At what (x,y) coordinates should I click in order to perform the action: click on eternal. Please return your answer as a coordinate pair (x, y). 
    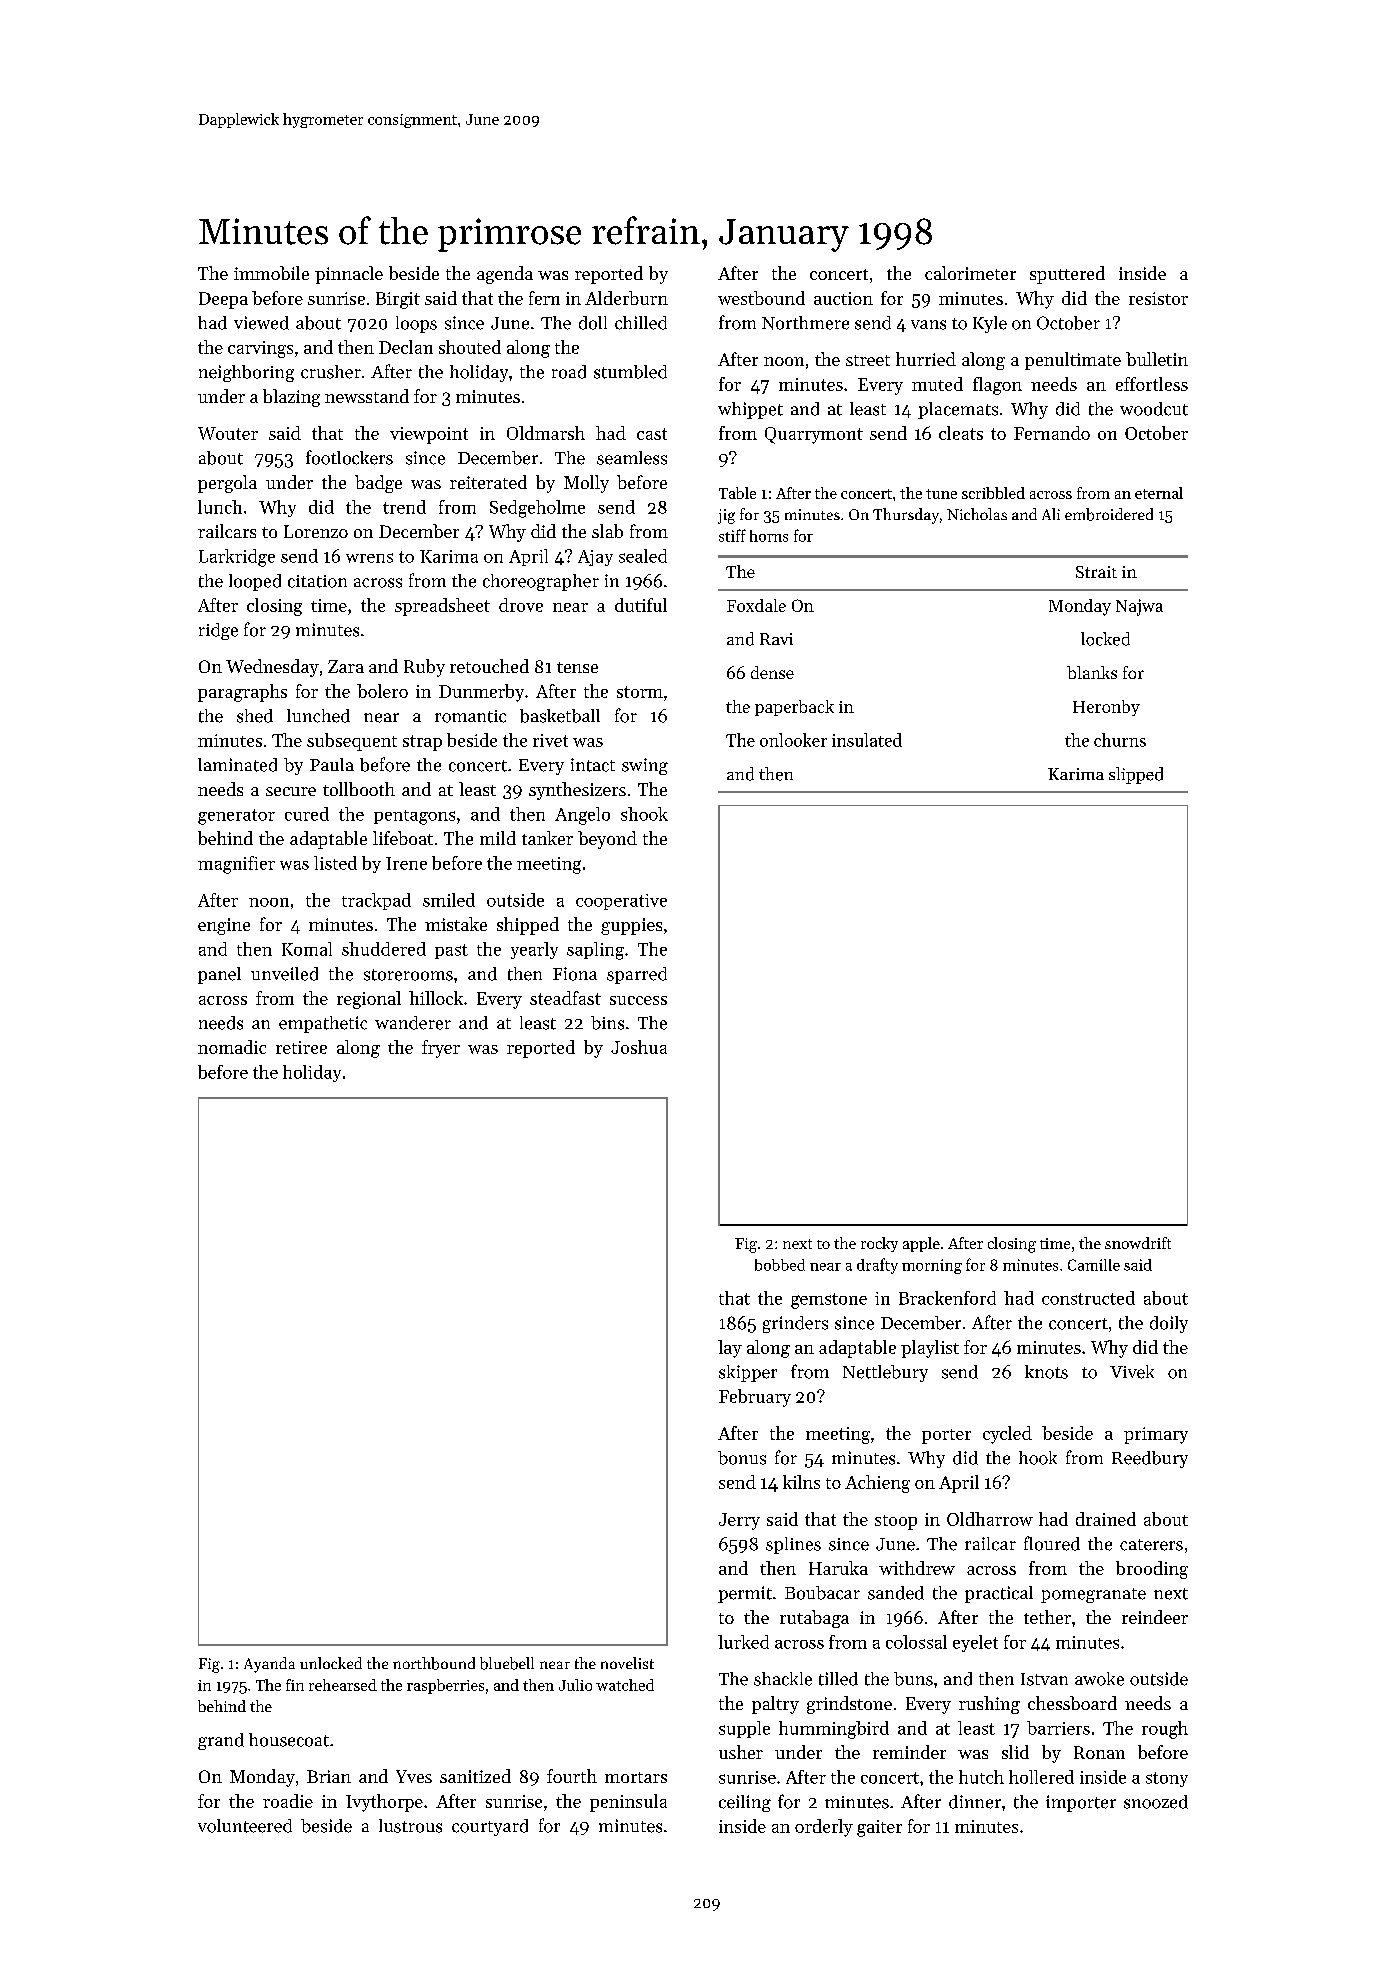
    Looking at the image, I should click on (1159, 493).
